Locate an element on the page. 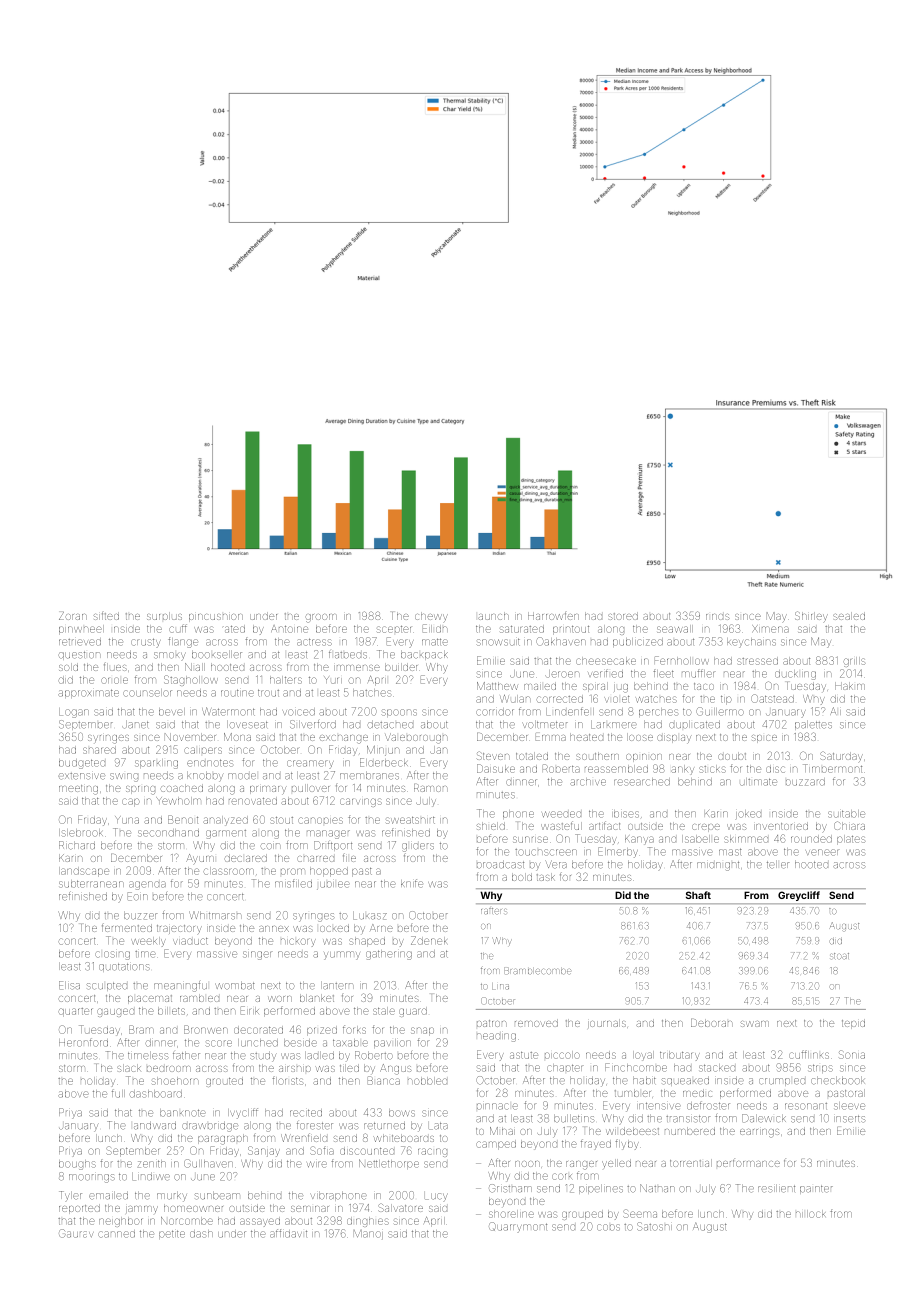 The height and width of the document is (1308, 924). Logan is located at coordinates (74, 713).
